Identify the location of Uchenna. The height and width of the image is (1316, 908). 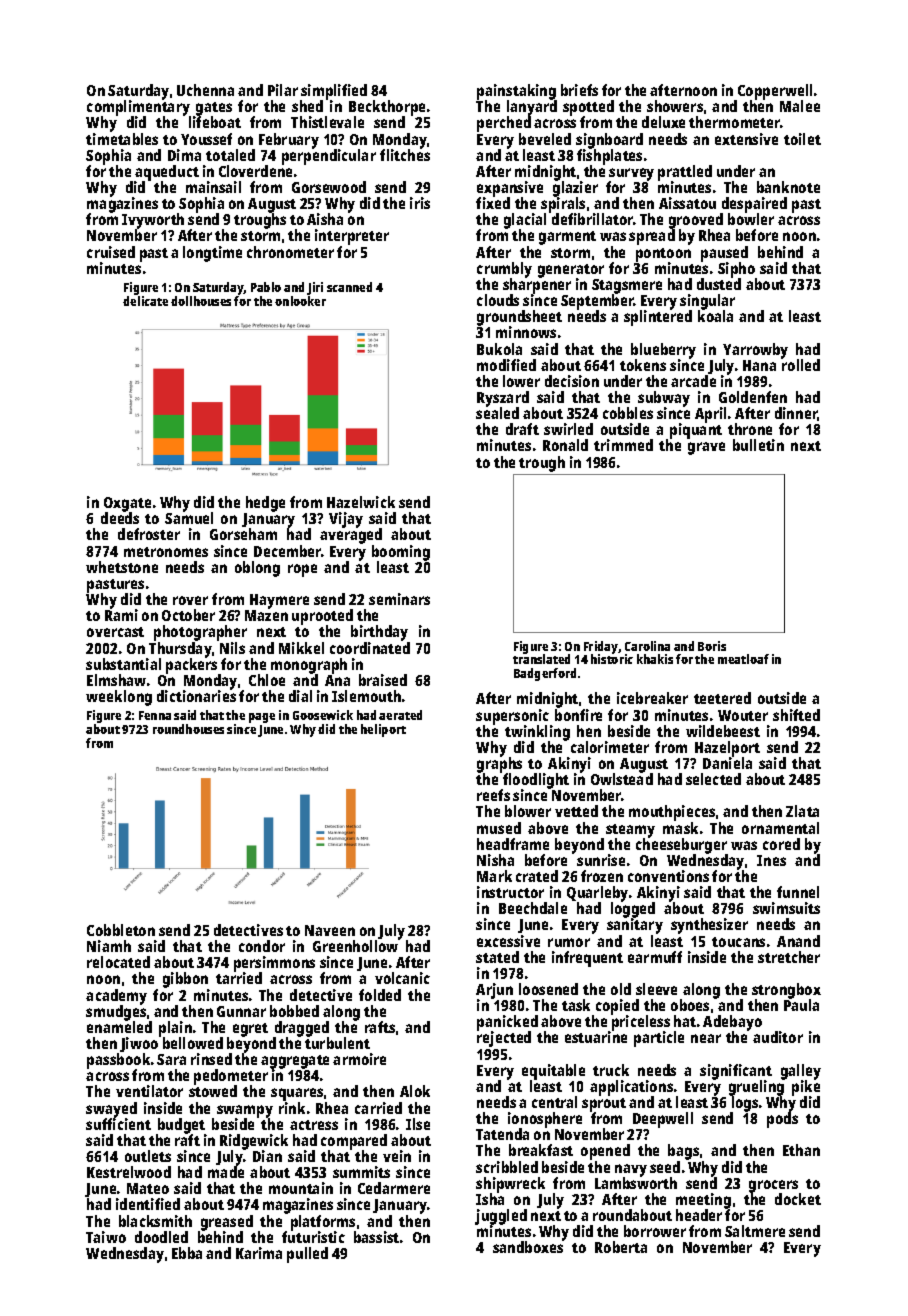
(205, 90).
